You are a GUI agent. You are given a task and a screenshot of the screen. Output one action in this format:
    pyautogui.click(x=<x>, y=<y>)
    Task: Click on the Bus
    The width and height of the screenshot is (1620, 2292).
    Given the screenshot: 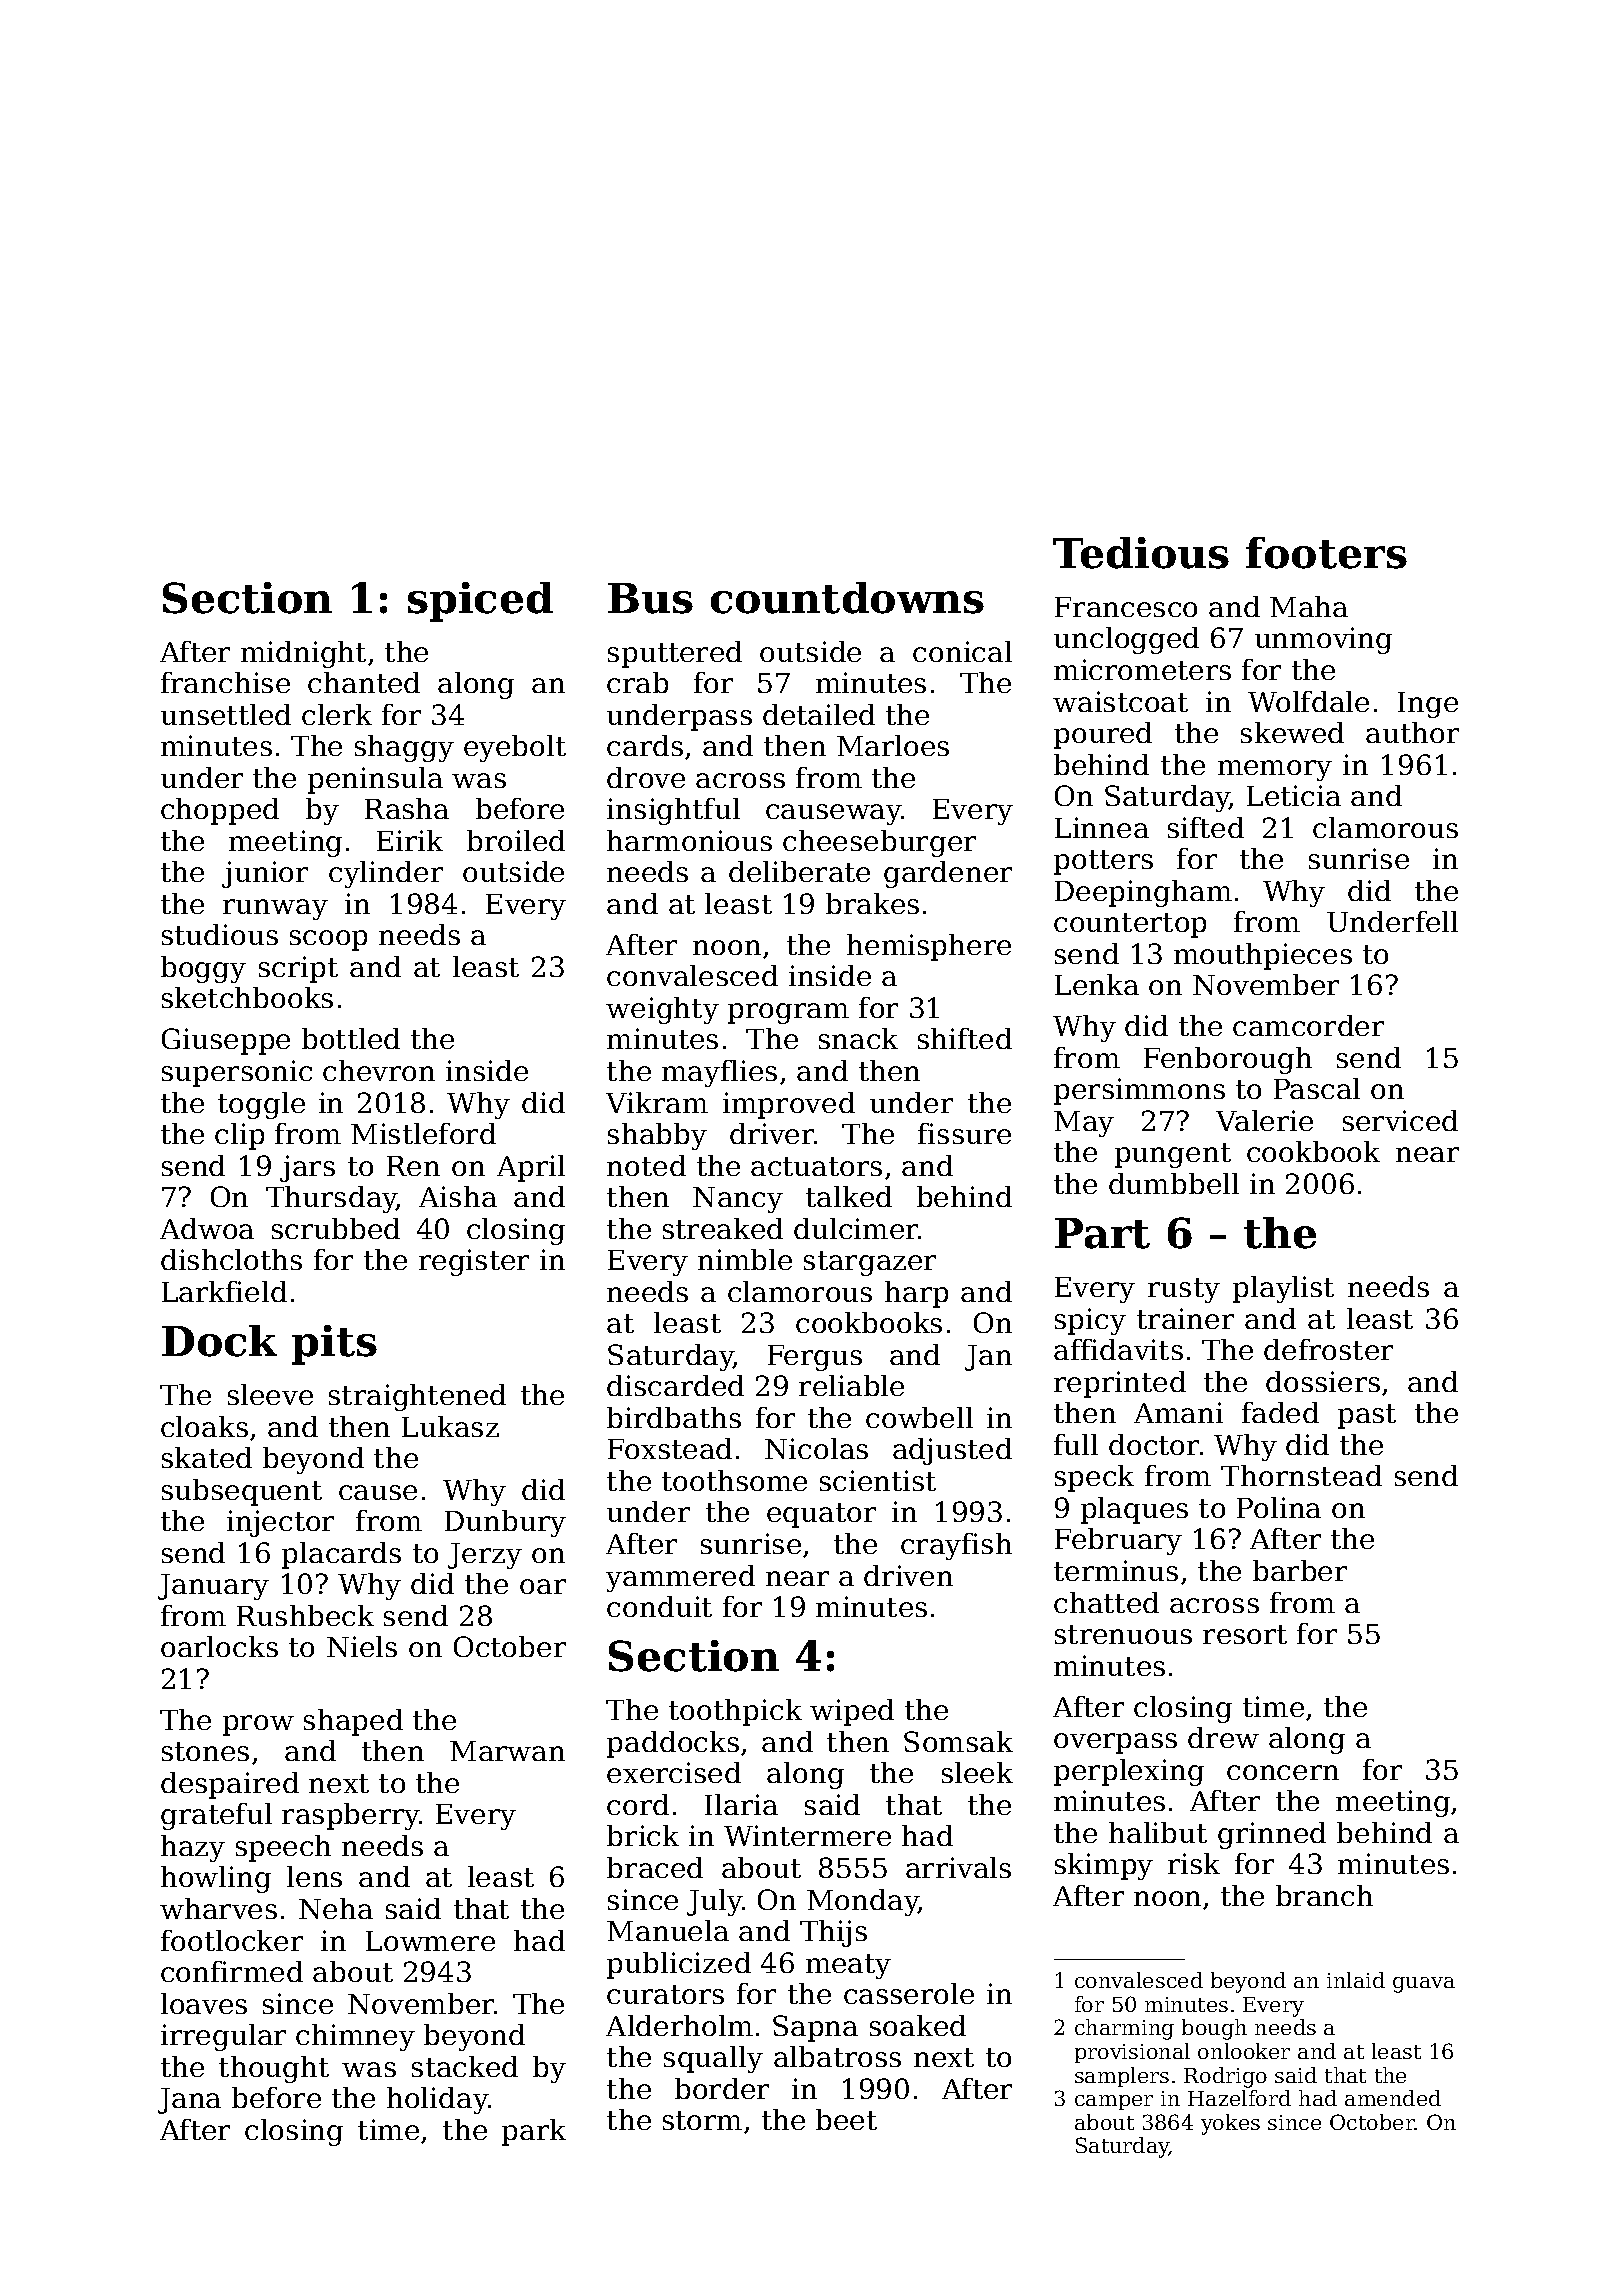 What is the action you would take?
    pyautogui.click(x=650, y=598)
